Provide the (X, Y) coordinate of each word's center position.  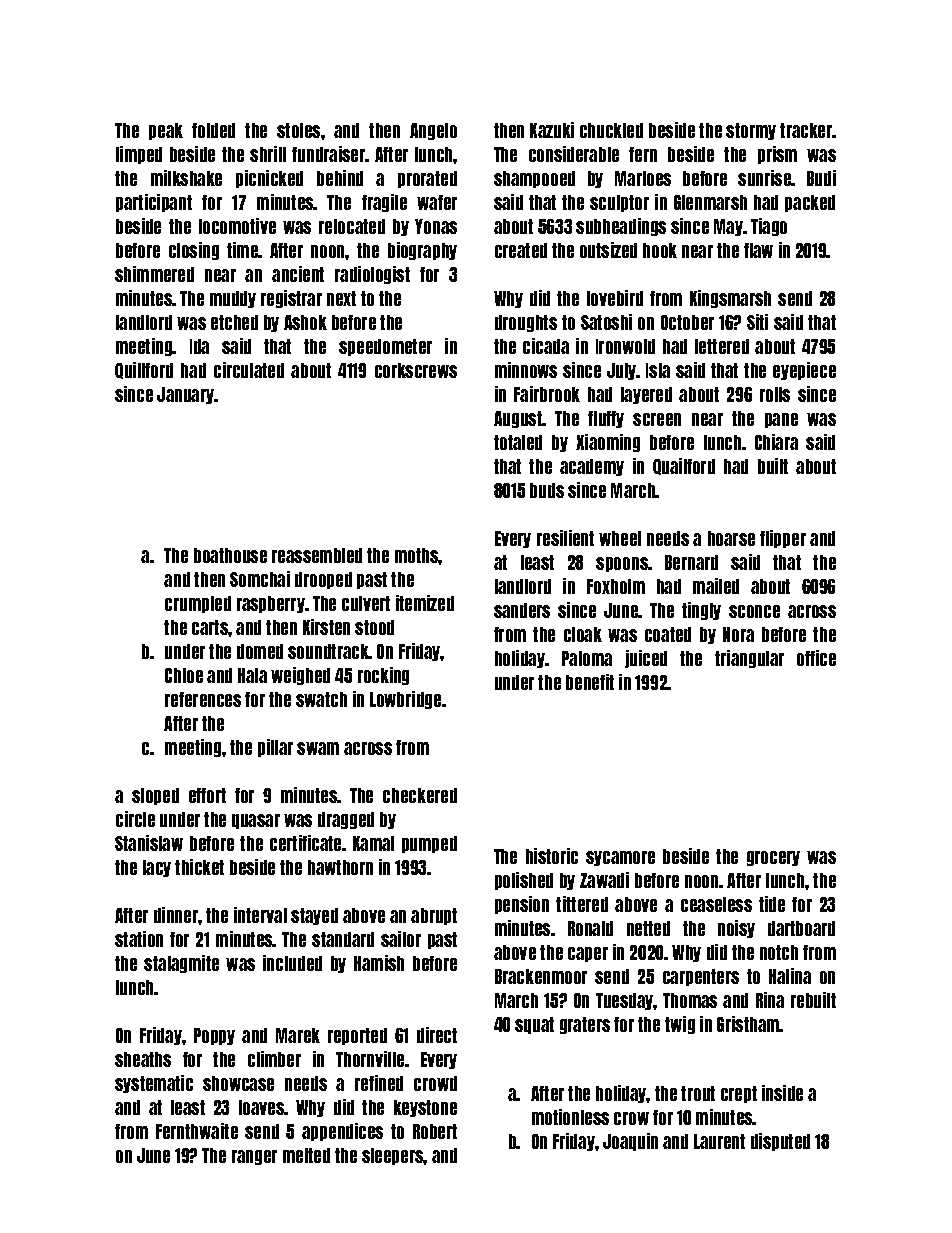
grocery (773, 858)
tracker (806, 130)
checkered (420, 795)
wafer (437, 202)
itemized (425, 603)
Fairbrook (547, 394)
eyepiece (804, 371)
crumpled (198, 604)
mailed (716, 586)
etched (234, 322)
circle (135, 819)
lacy (157, 868)
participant (154, 203)
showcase (238, 1083)
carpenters (701, 977)
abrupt (434, 916)
